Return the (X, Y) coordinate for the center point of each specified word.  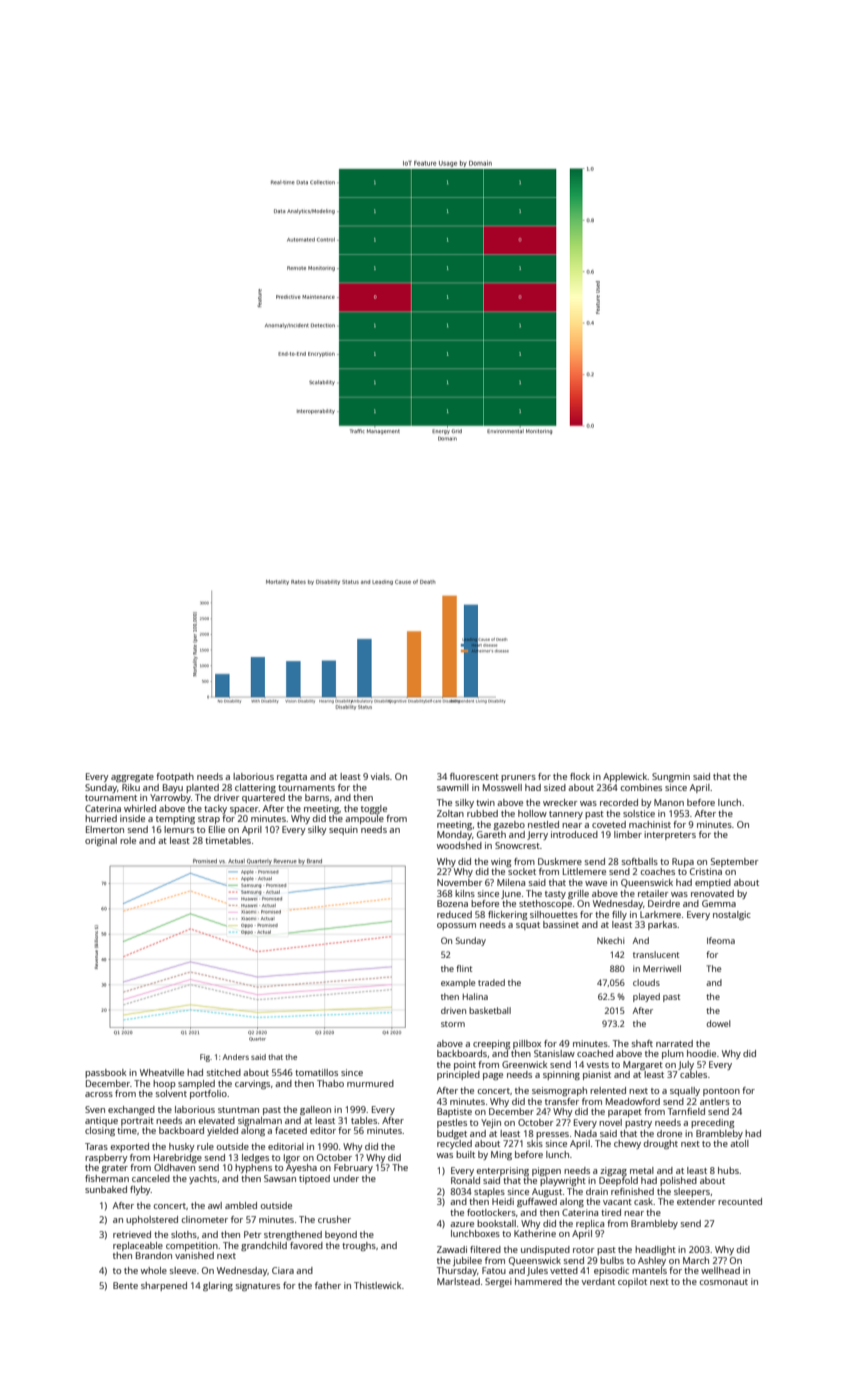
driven (453, 1010)
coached (595, 1053)
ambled (241, 1205)
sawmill (453, 787)
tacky (215, 809)
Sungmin (671, 777)
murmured (370, 1083)
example (458, 983)
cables (693, 1074)
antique (101, 1121)
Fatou (494, 1270)
